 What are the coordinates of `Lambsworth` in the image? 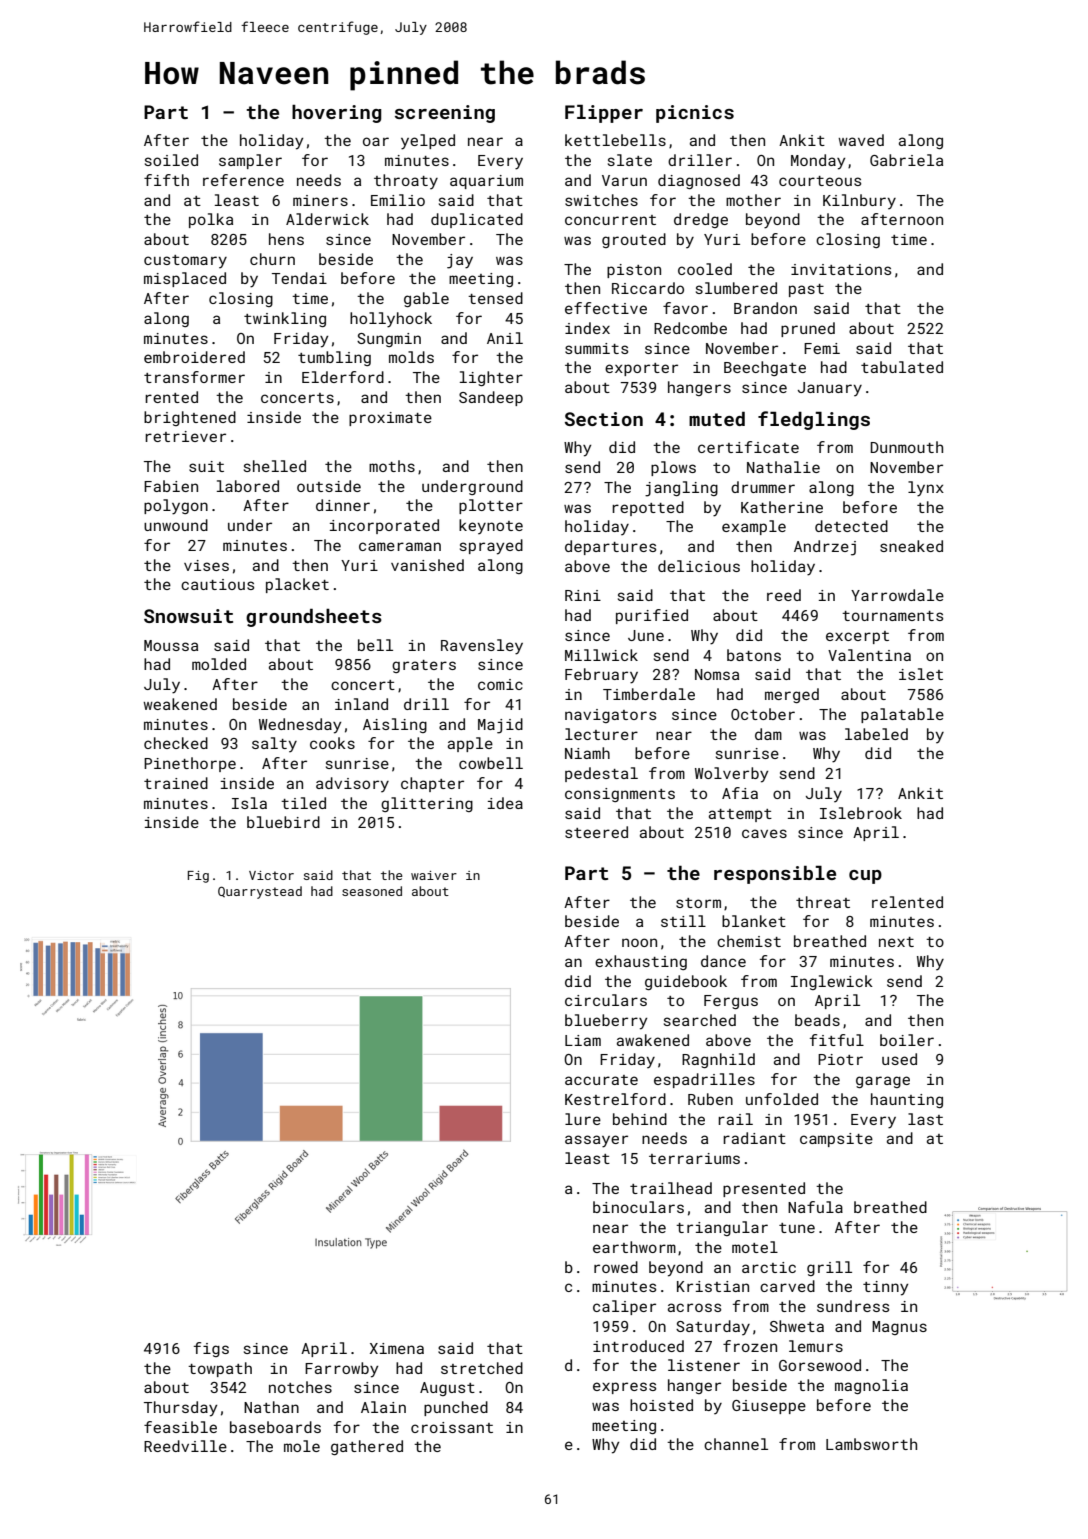 It's located at (871, 1444).
